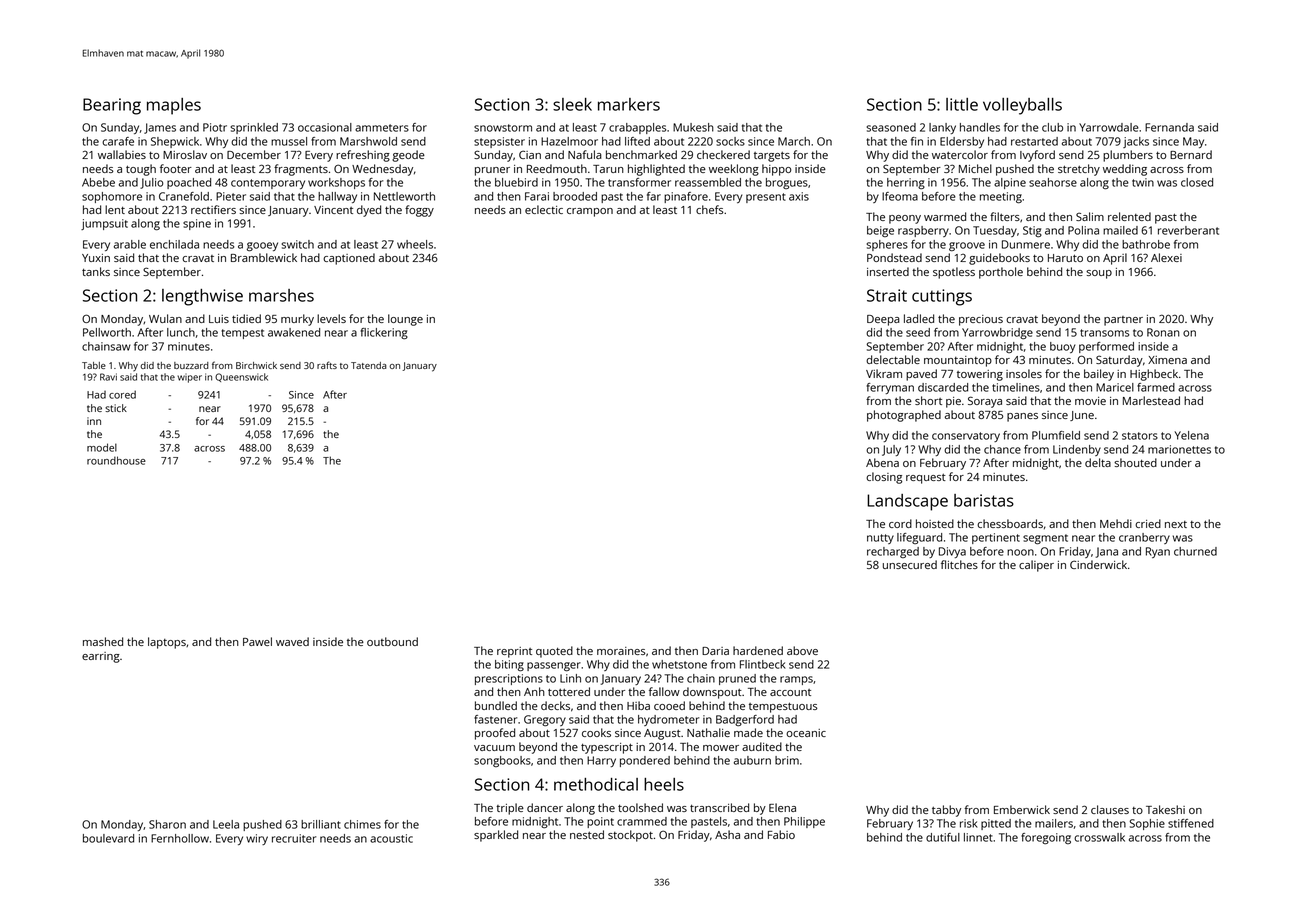 Image resolution: width=1308 pixels, height=924 pixels. Describe the element at coordinates (919, 318) in the screenshot. I see `ladled` at that location.
